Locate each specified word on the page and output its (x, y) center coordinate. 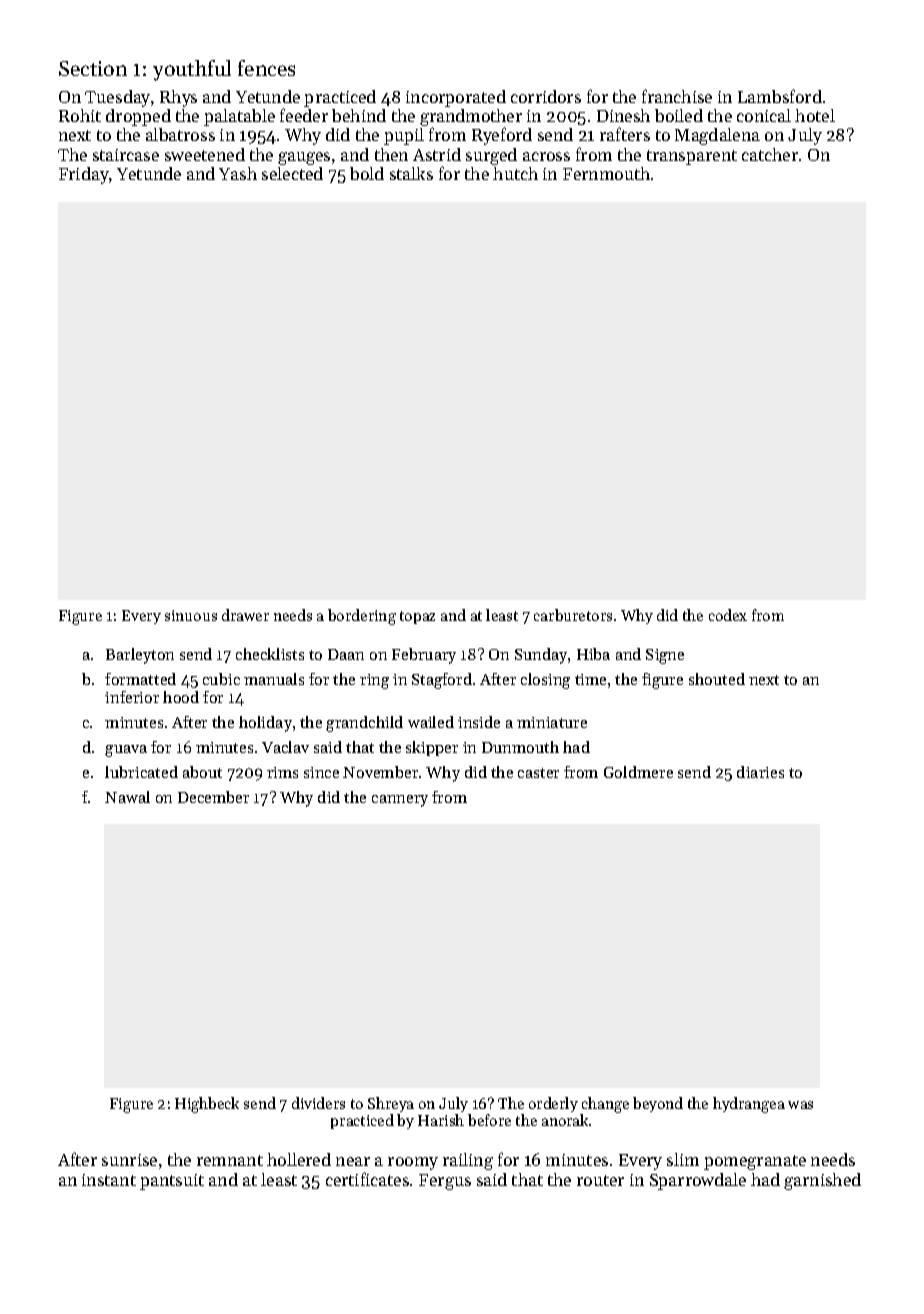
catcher (770, 154)
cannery (400, 801)
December (213, 797)
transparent (692, 157)
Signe (665, 656)
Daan (346, 654)
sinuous (191, 615)
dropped (138, 117)
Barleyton (140, 656)
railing (468, 1161)
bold (367, 173)
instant (109, 1180)
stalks (411, 173)
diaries (760, 772)
